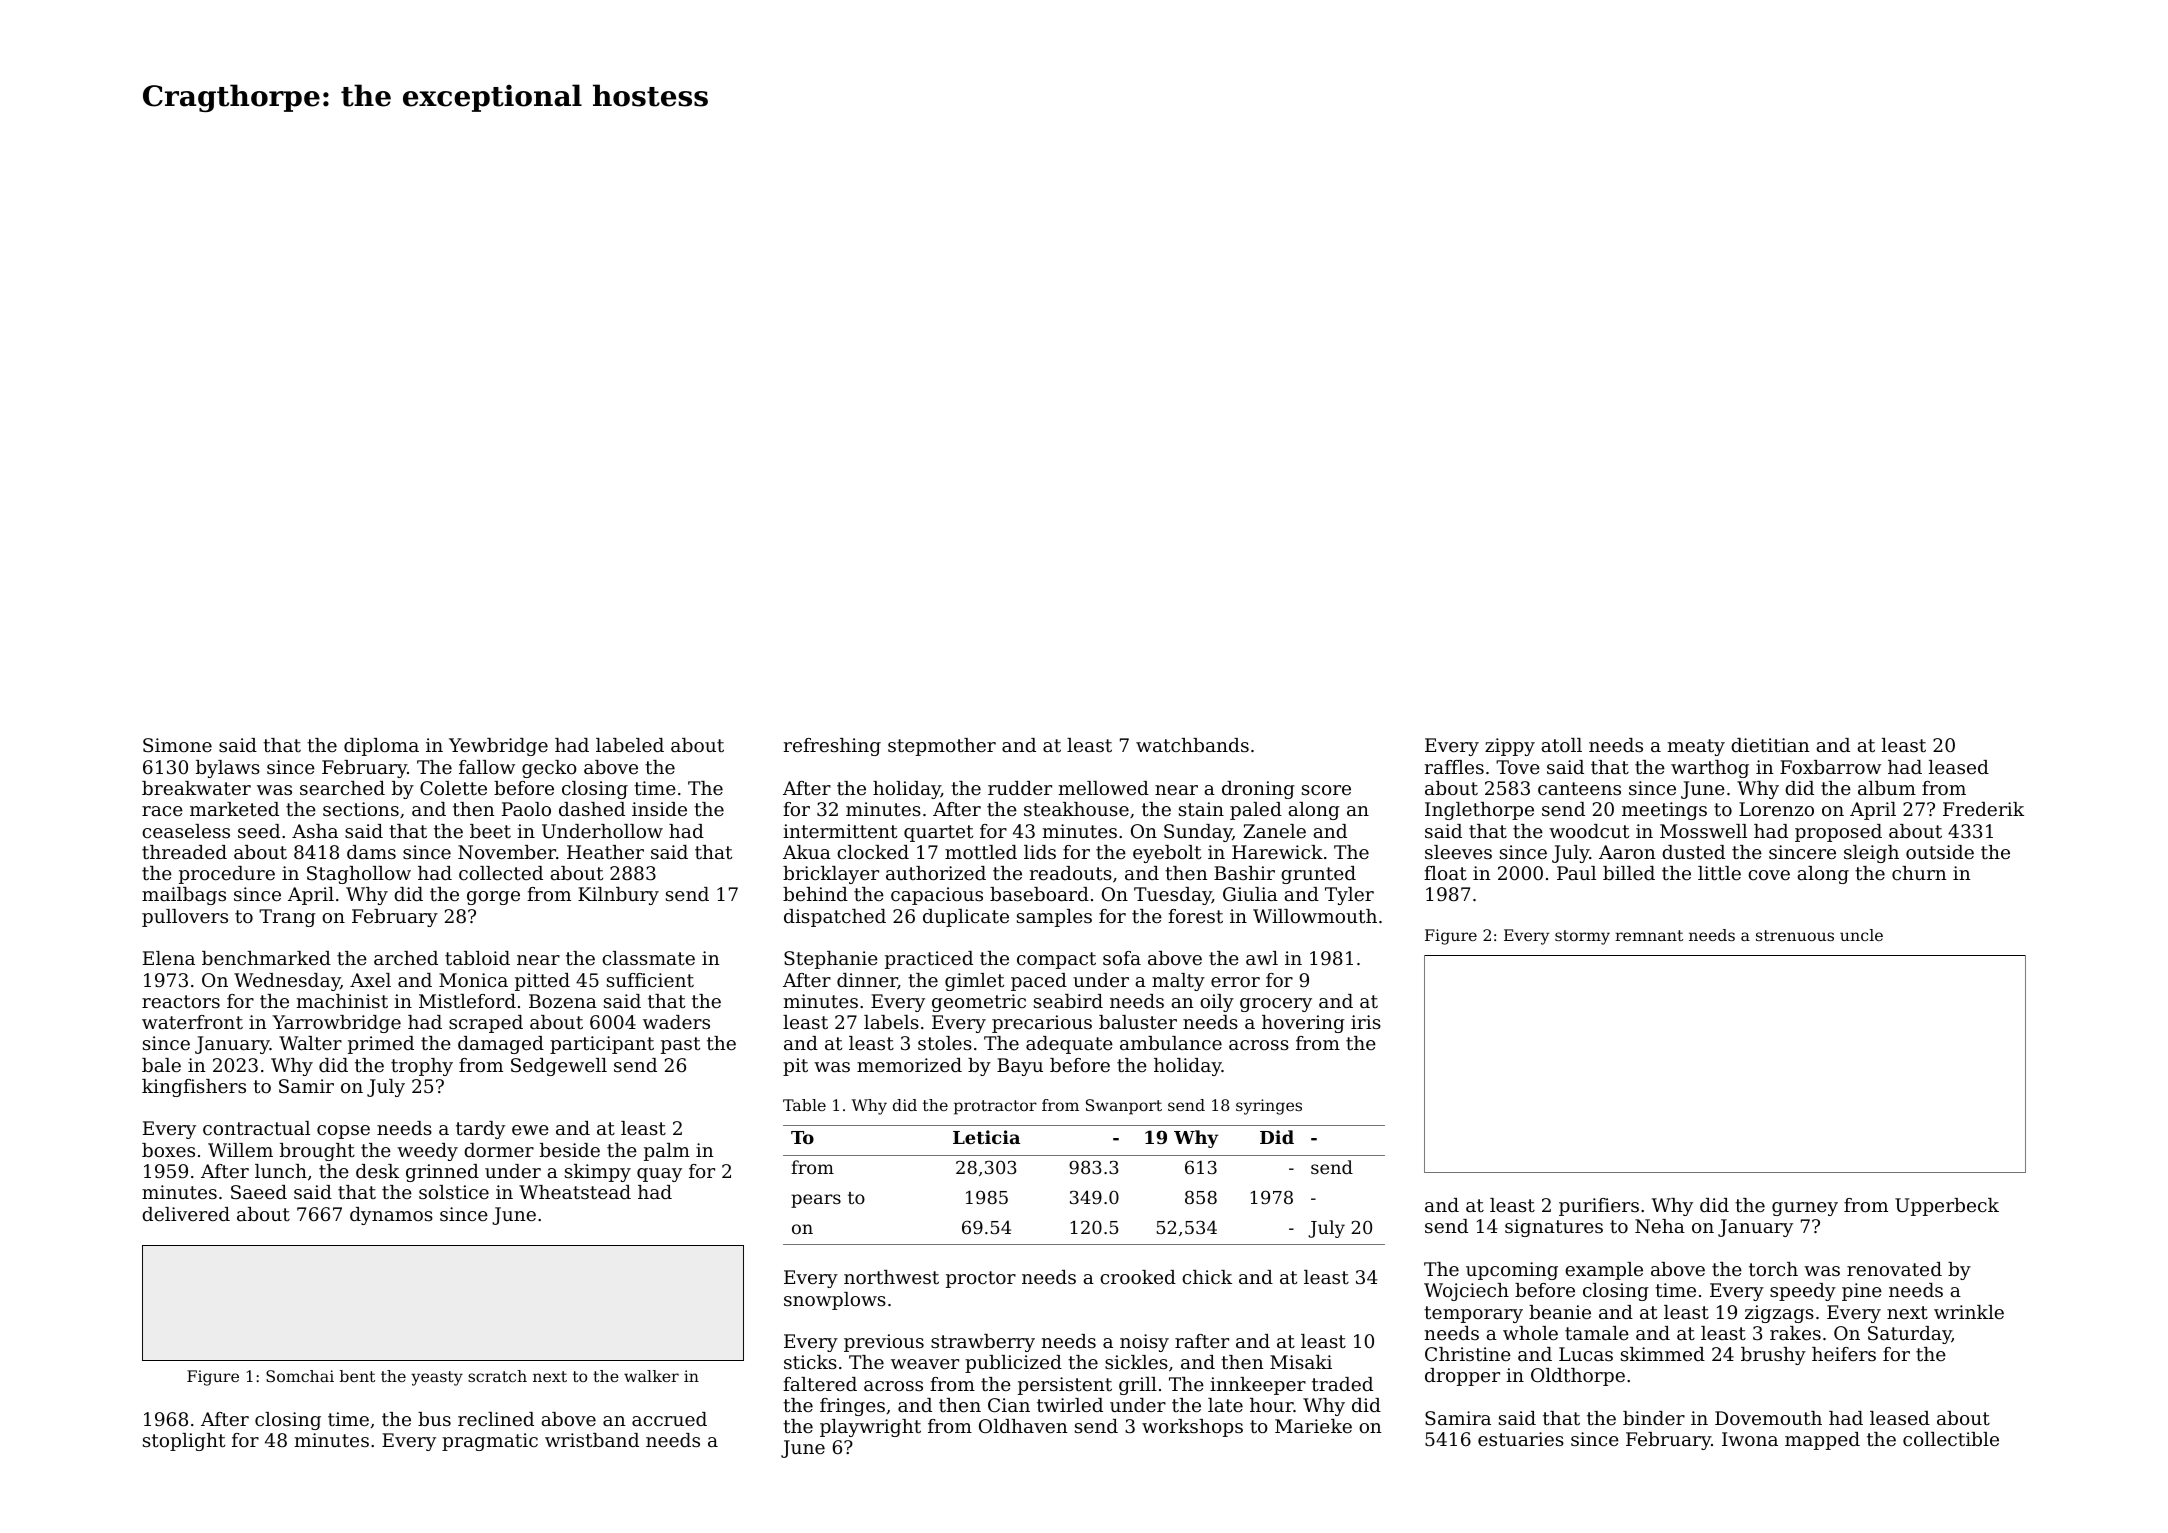 The height and width of the screenshot is (1533, 2168). Describe the element at coordinates (1235, 982) in the screenshot. I see `error` at that location.
